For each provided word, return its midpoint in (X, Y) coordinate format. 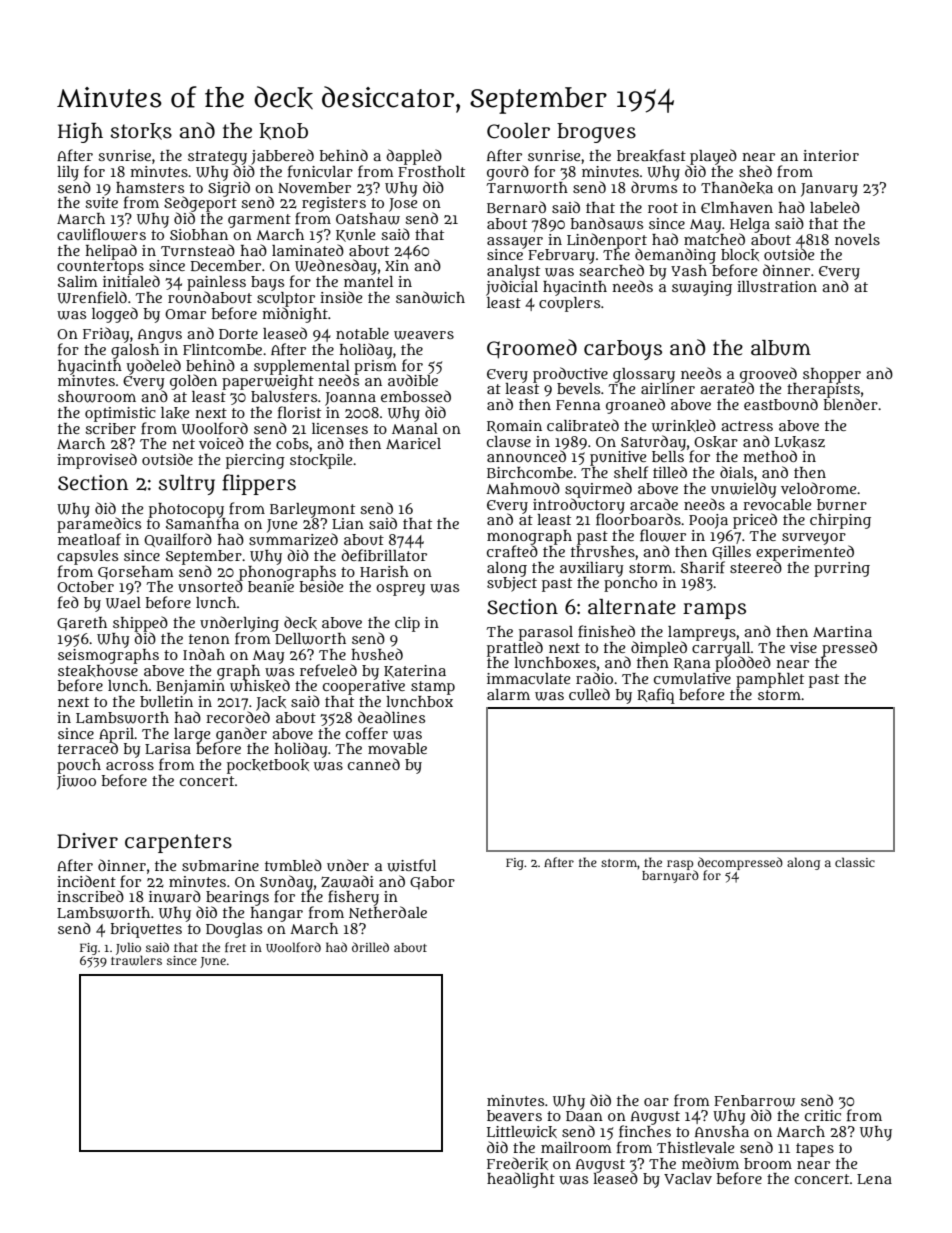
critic (823, 1115)
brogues (596, 133)
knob (283, 131)
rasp (681, 865)
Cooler (518, 131)
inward (175, 896)
